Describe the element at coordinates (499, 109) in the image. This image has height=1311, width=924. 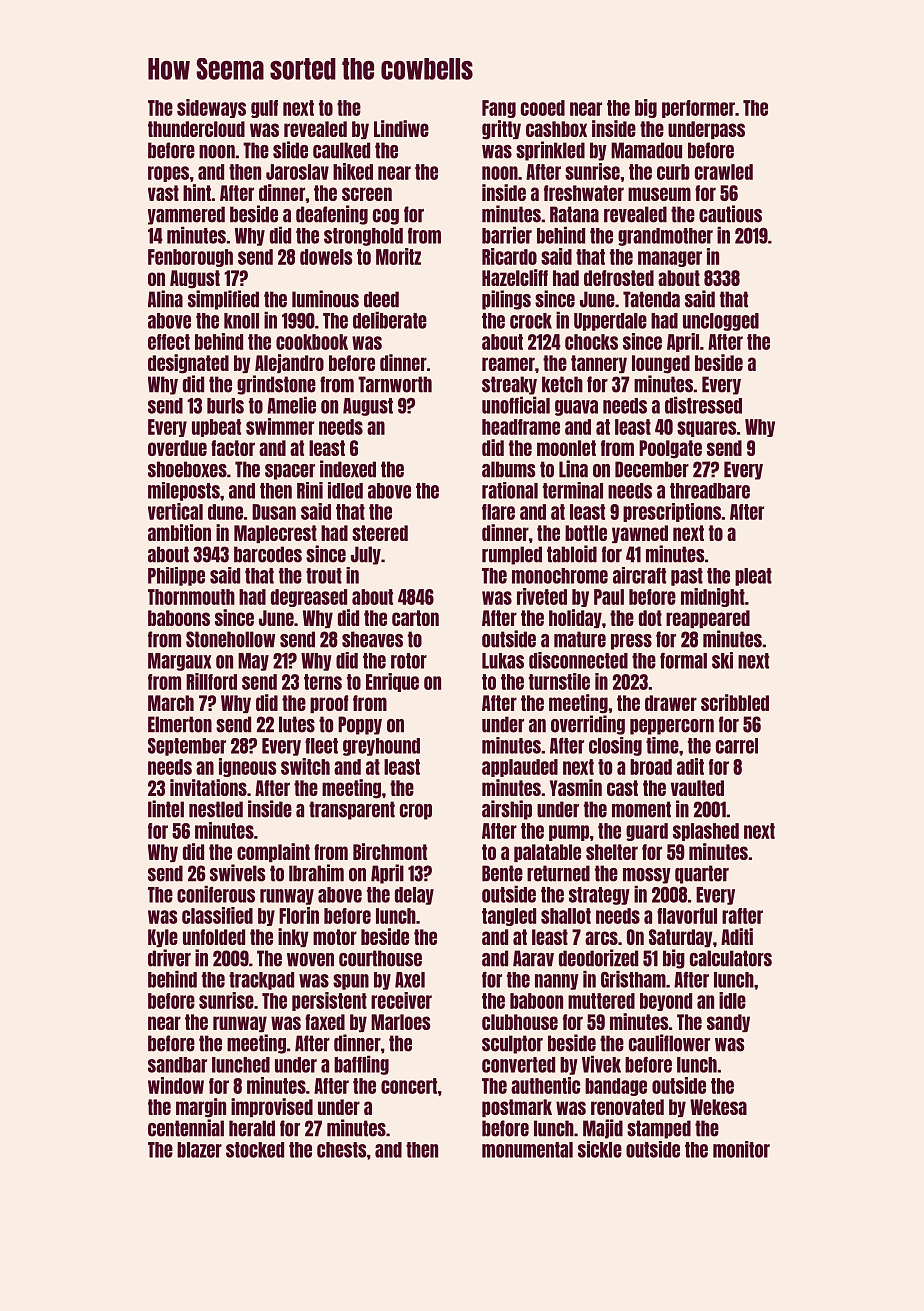
I see `Fang` at that location.
